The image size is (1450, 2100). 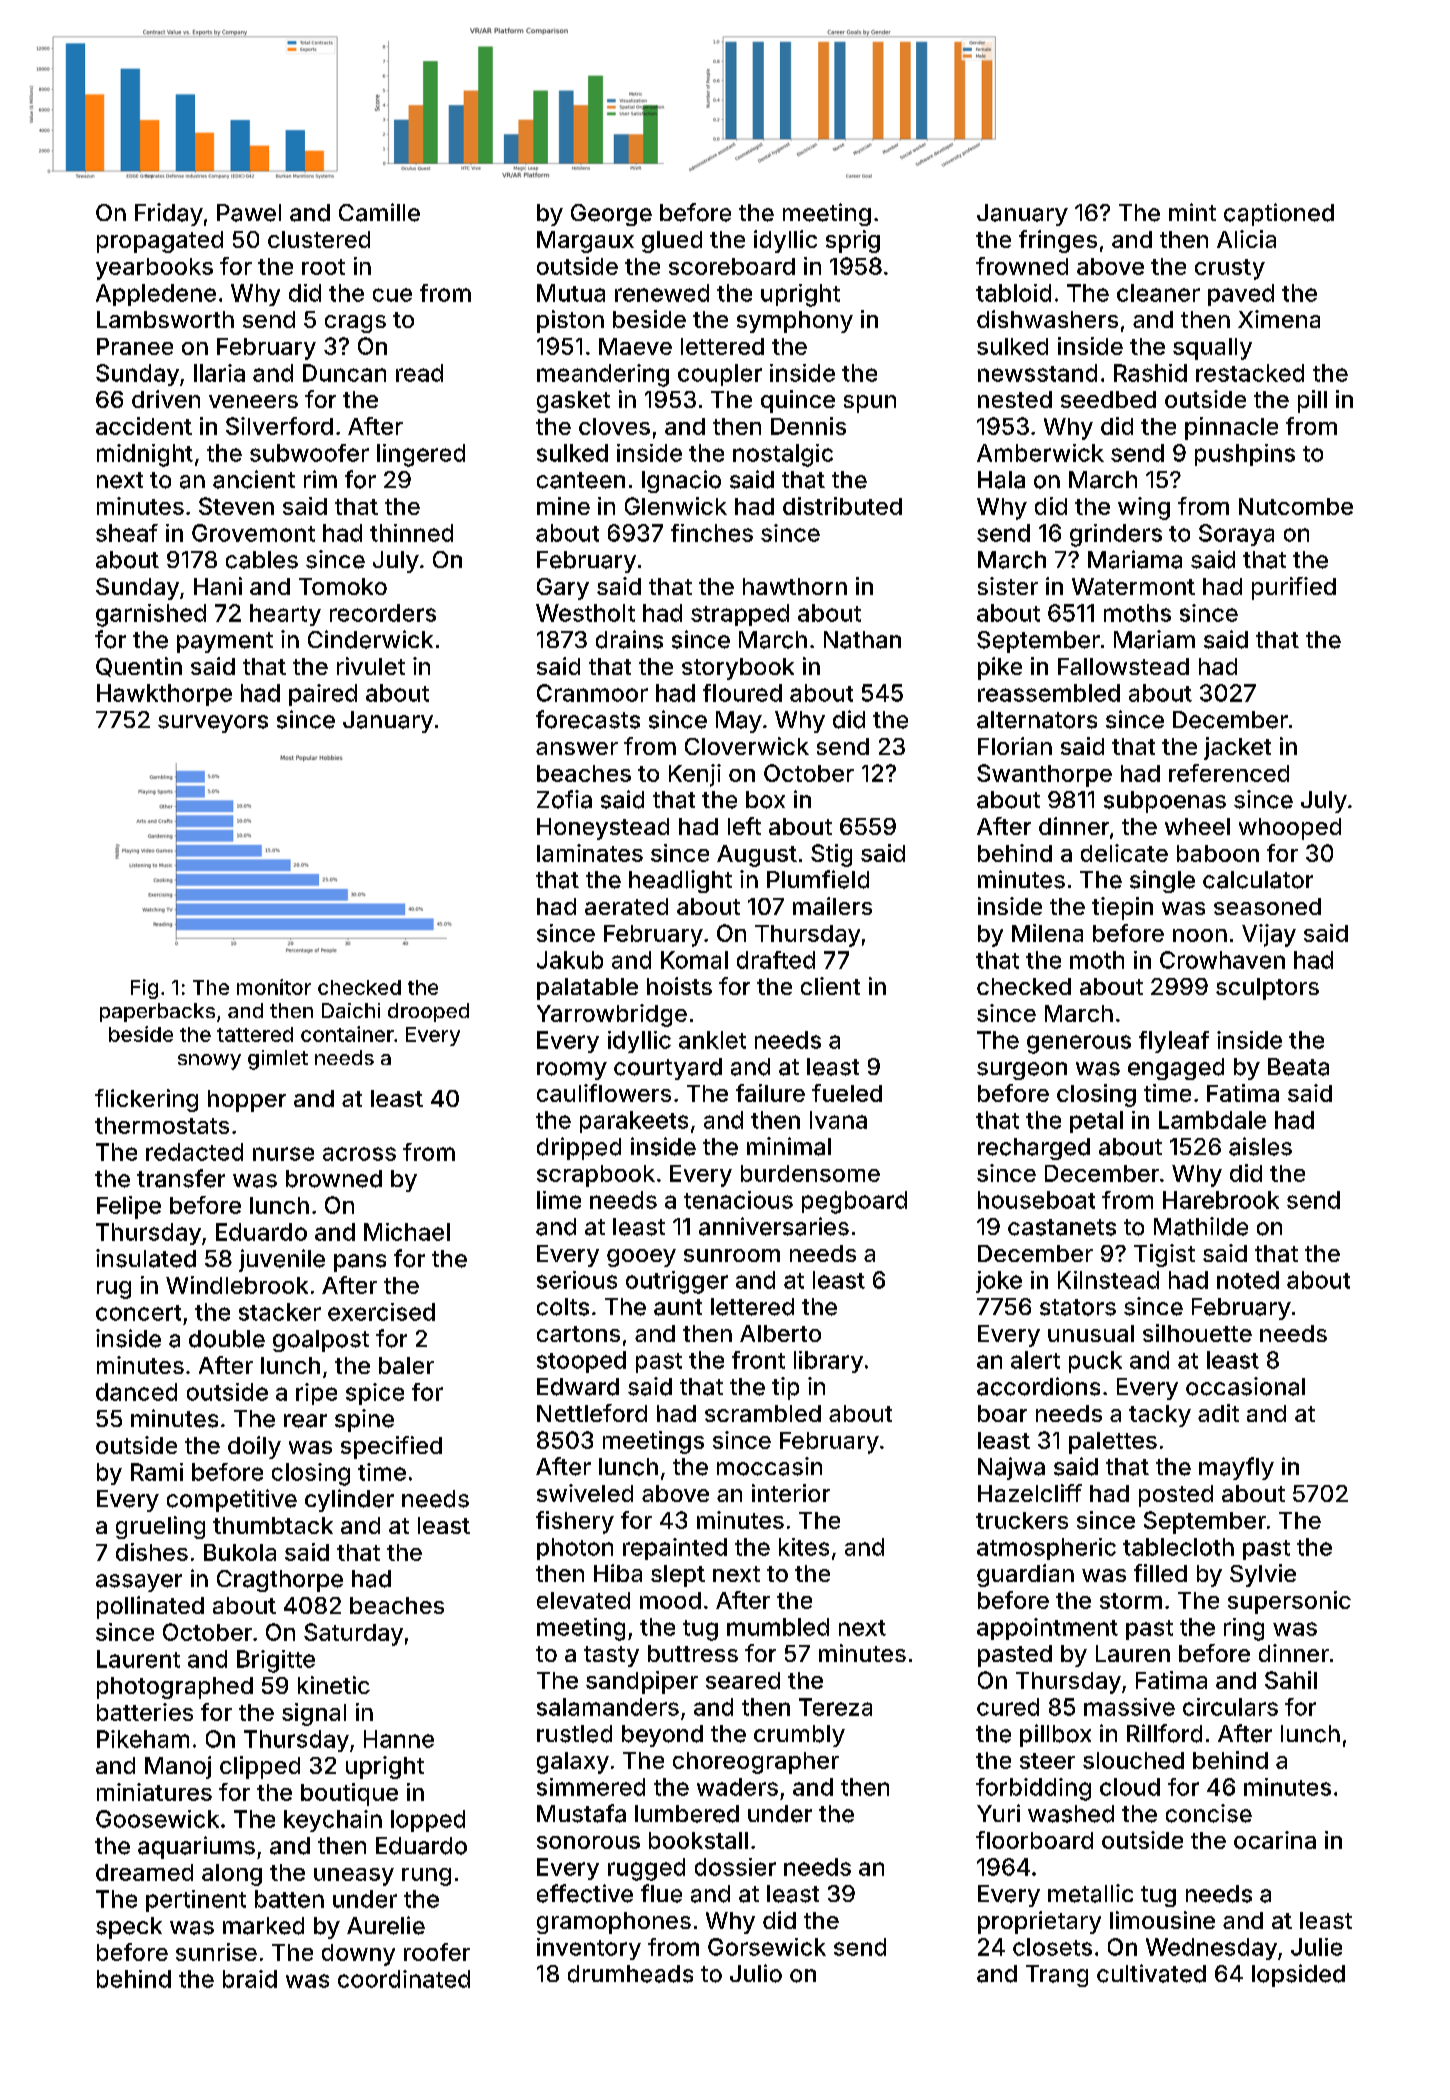 What do you see at coordinates (1046, 1549) in the screenshot?
I see `atmospheric` at bounding box center [1046, 1549].
